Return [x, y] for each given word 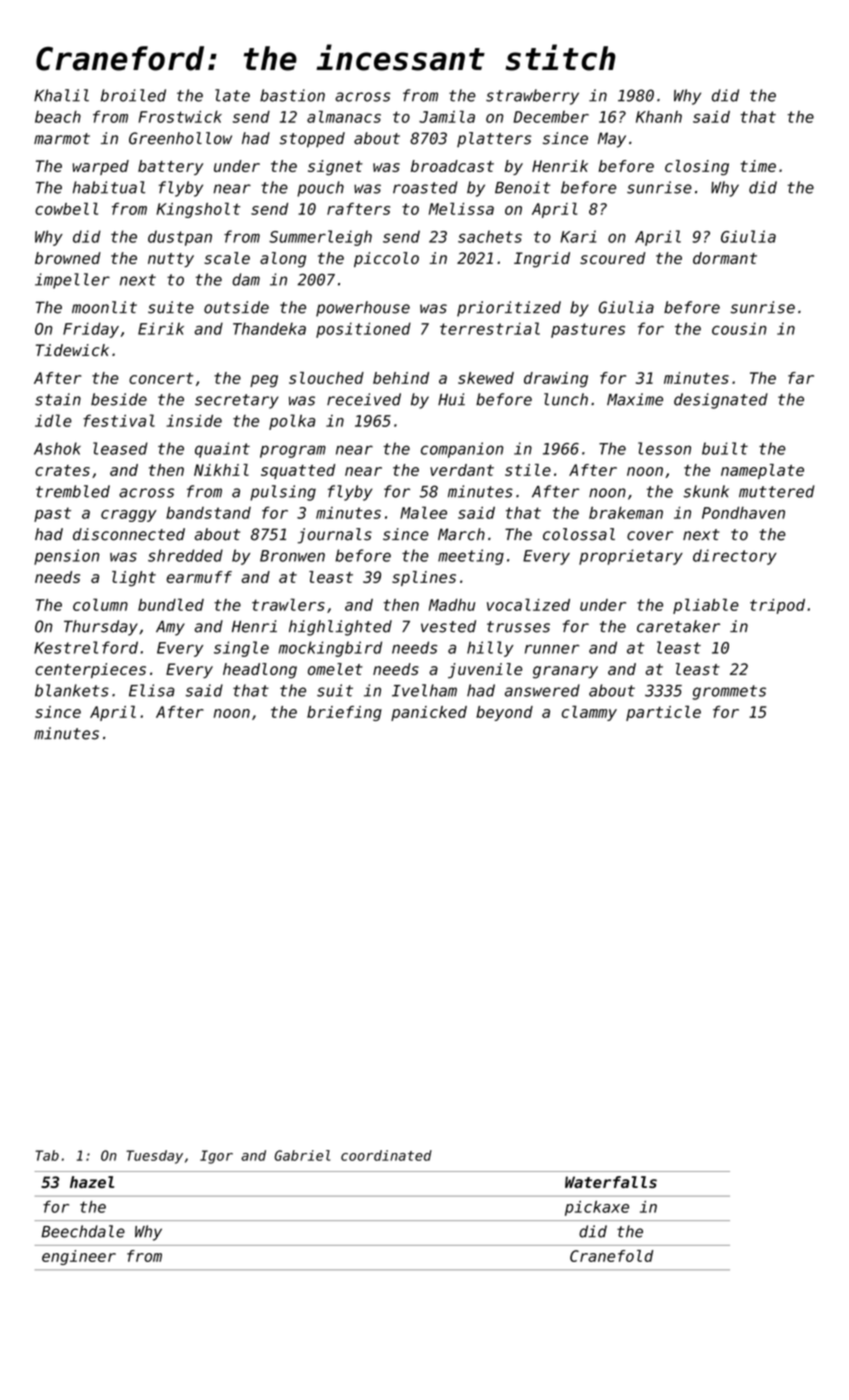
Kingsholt [198, 210]
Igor [216, 1157]
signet [335, 168]
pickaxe [597, 1208]
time [758, 166]
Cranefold [611, 1256]
